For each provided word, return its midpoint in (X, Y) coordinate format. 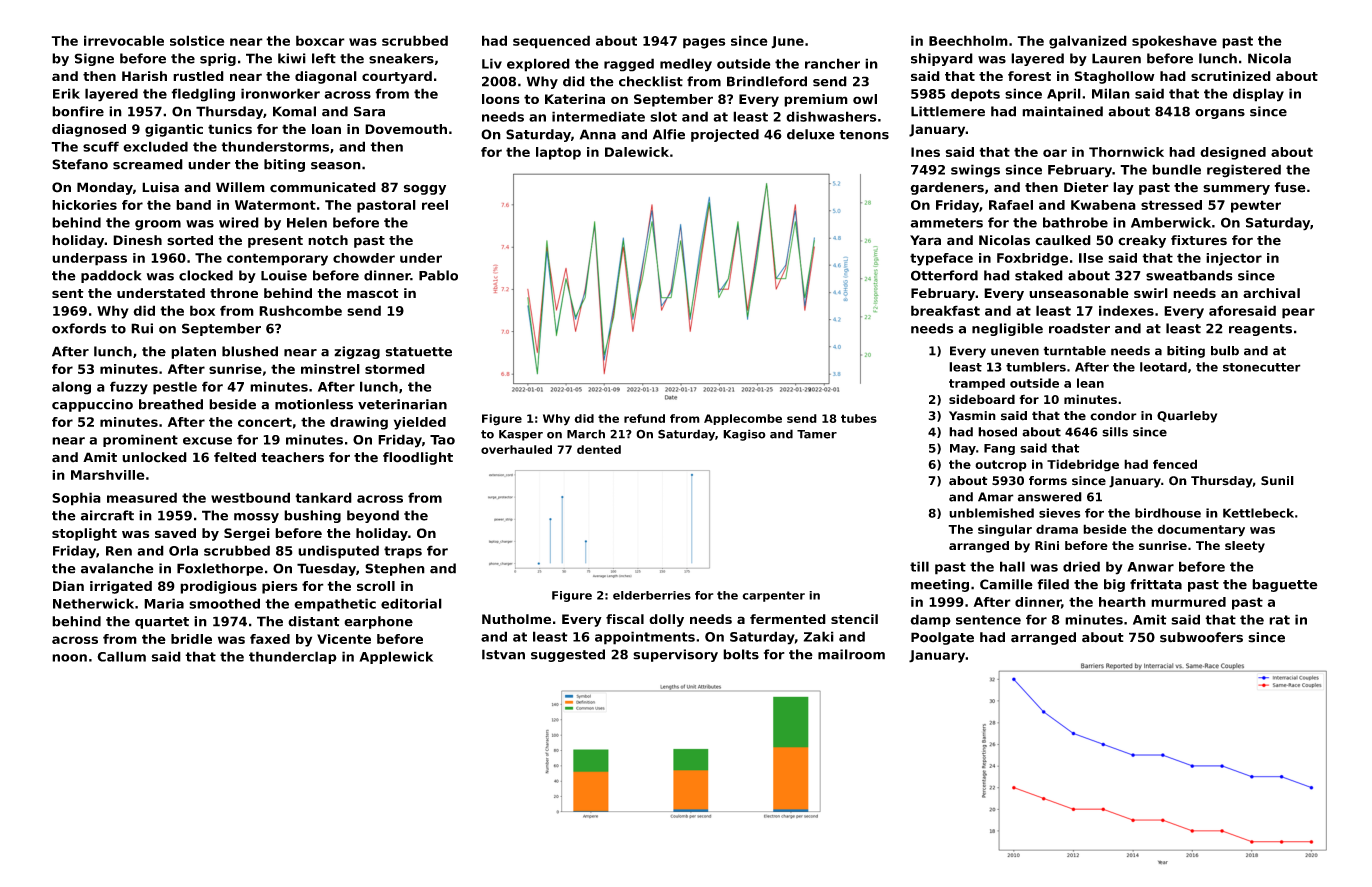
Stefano (80, 164)
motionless (314, 404)
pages (704, 43)
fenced (1175, 464)
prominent (140, 440)
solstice (197, 40)
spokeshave (1174, 42)
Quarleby (1187, 417)
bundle (1176, 169)
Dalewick (637, 152)
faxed (270, 639)
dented (599, 449)
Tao (442, 440)
